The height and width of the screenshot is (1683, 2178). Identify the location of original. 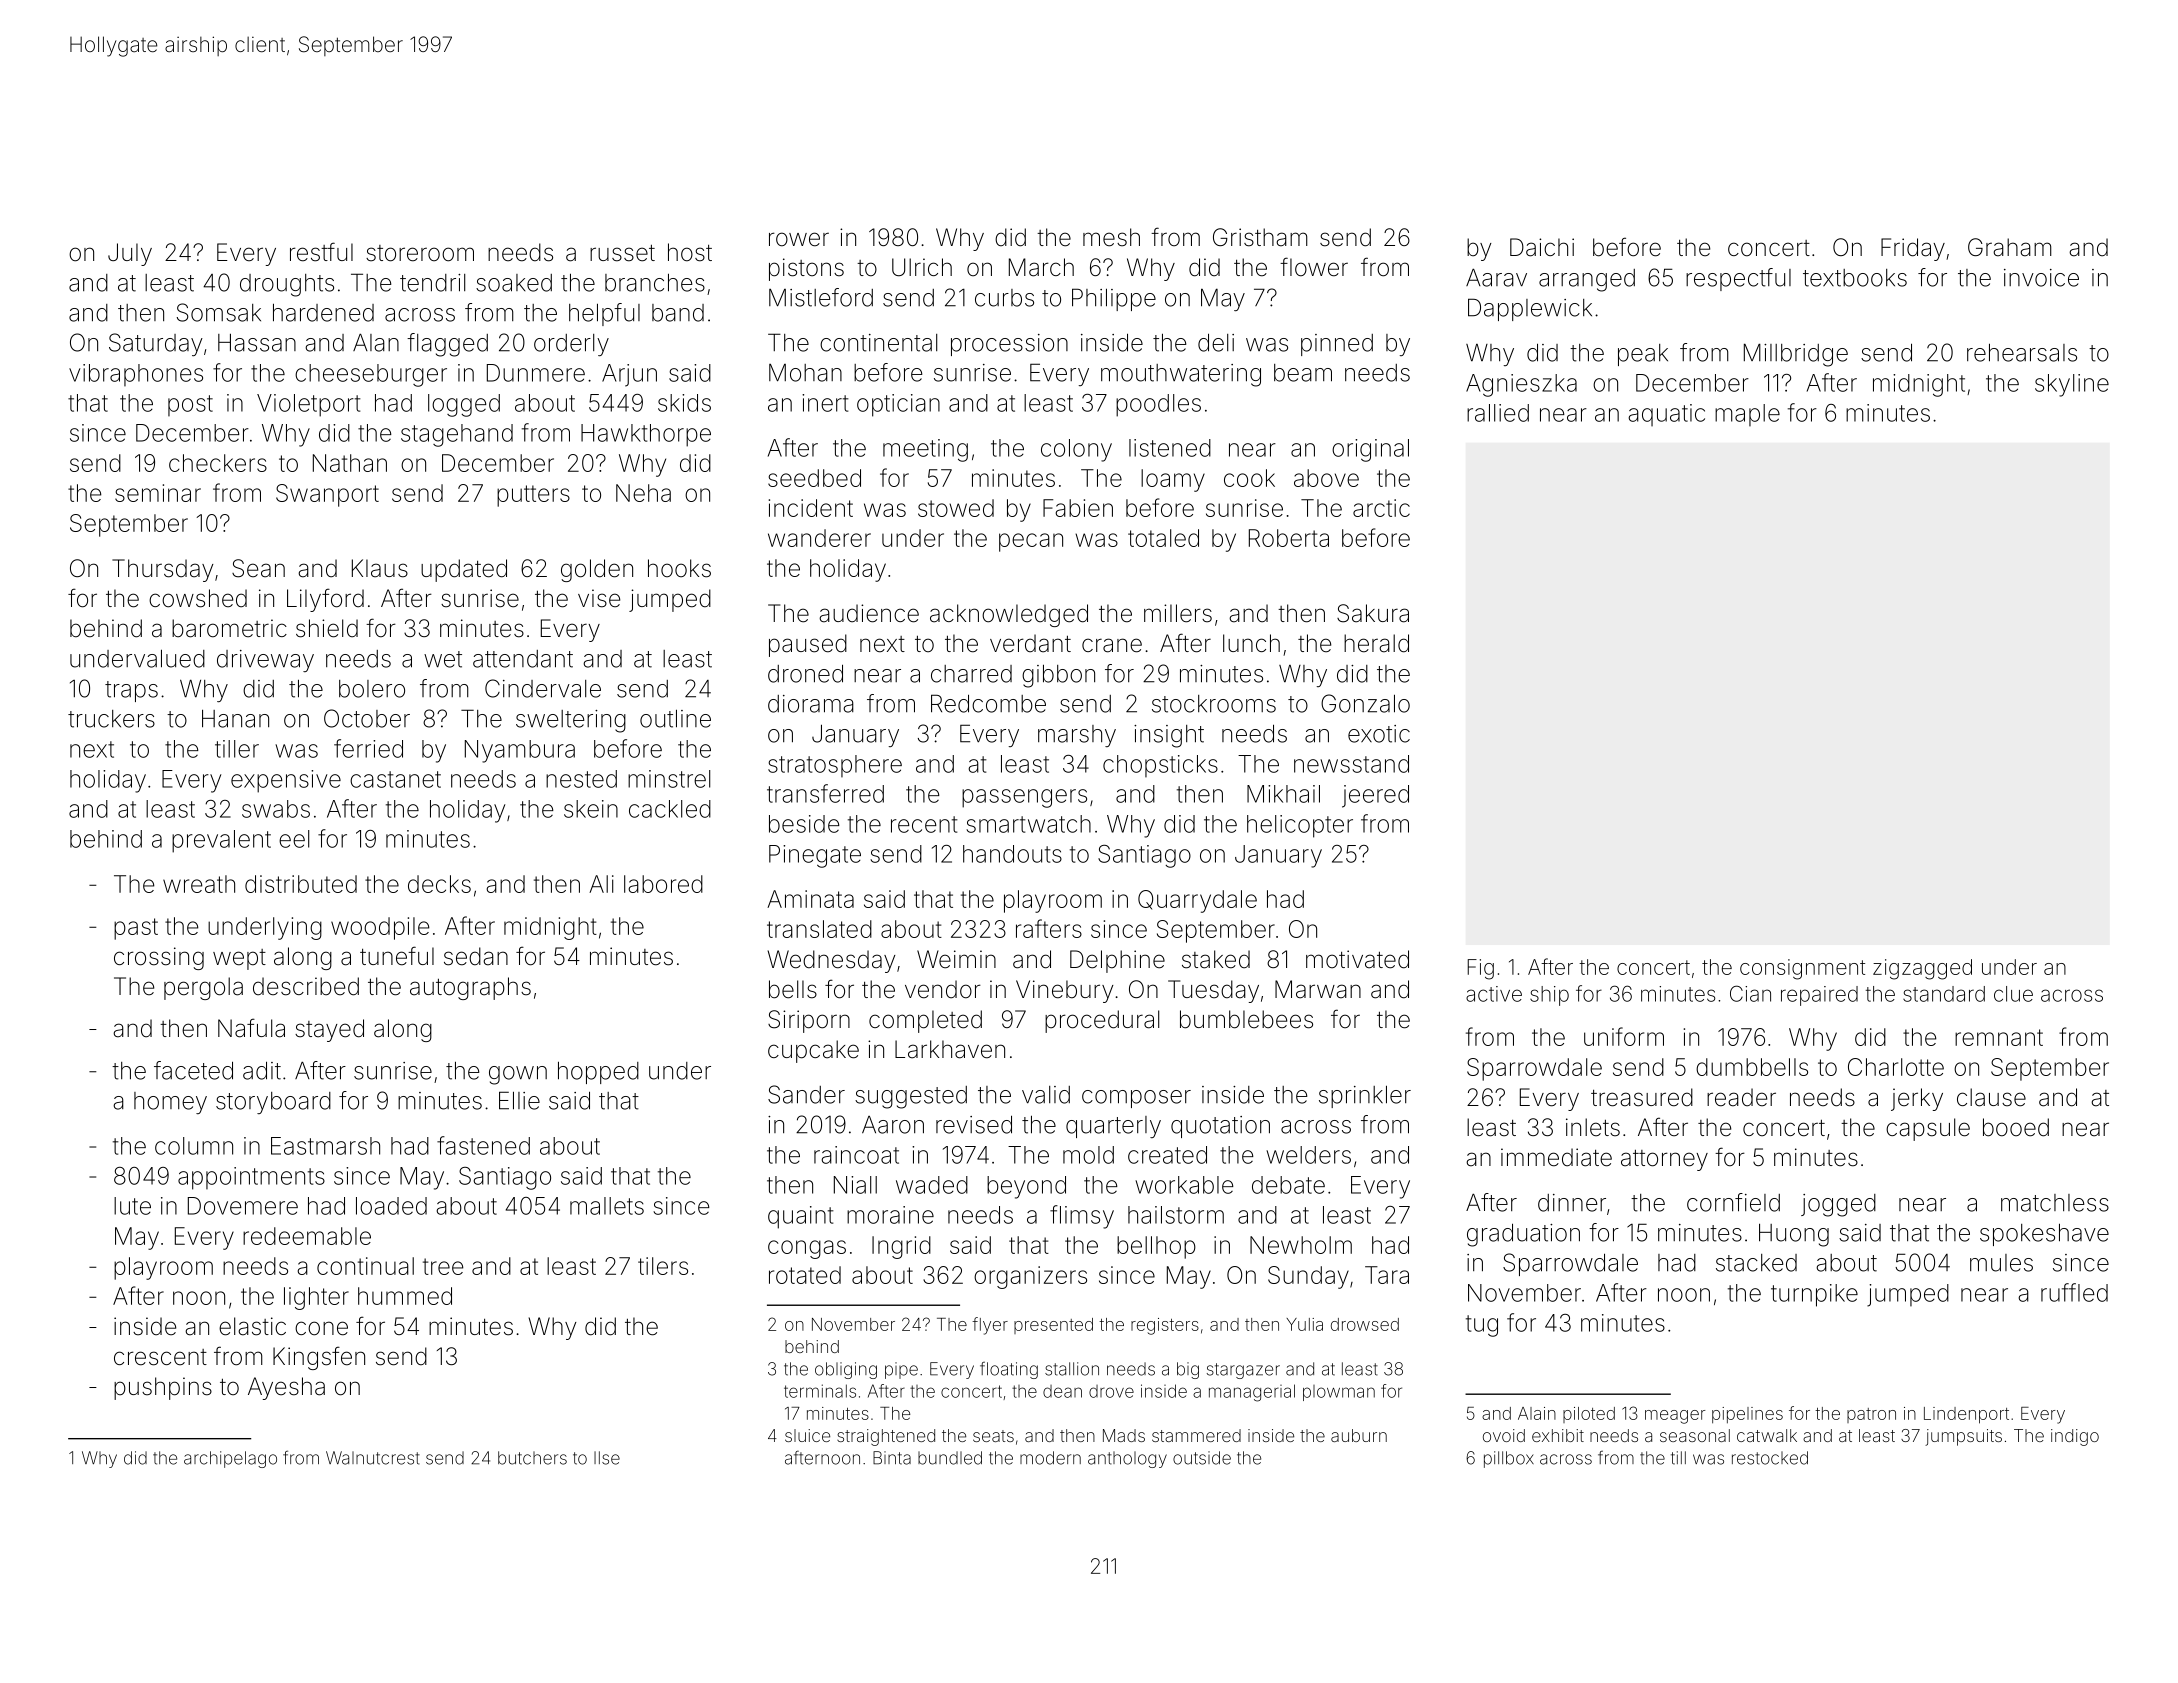
(1370, 450).
